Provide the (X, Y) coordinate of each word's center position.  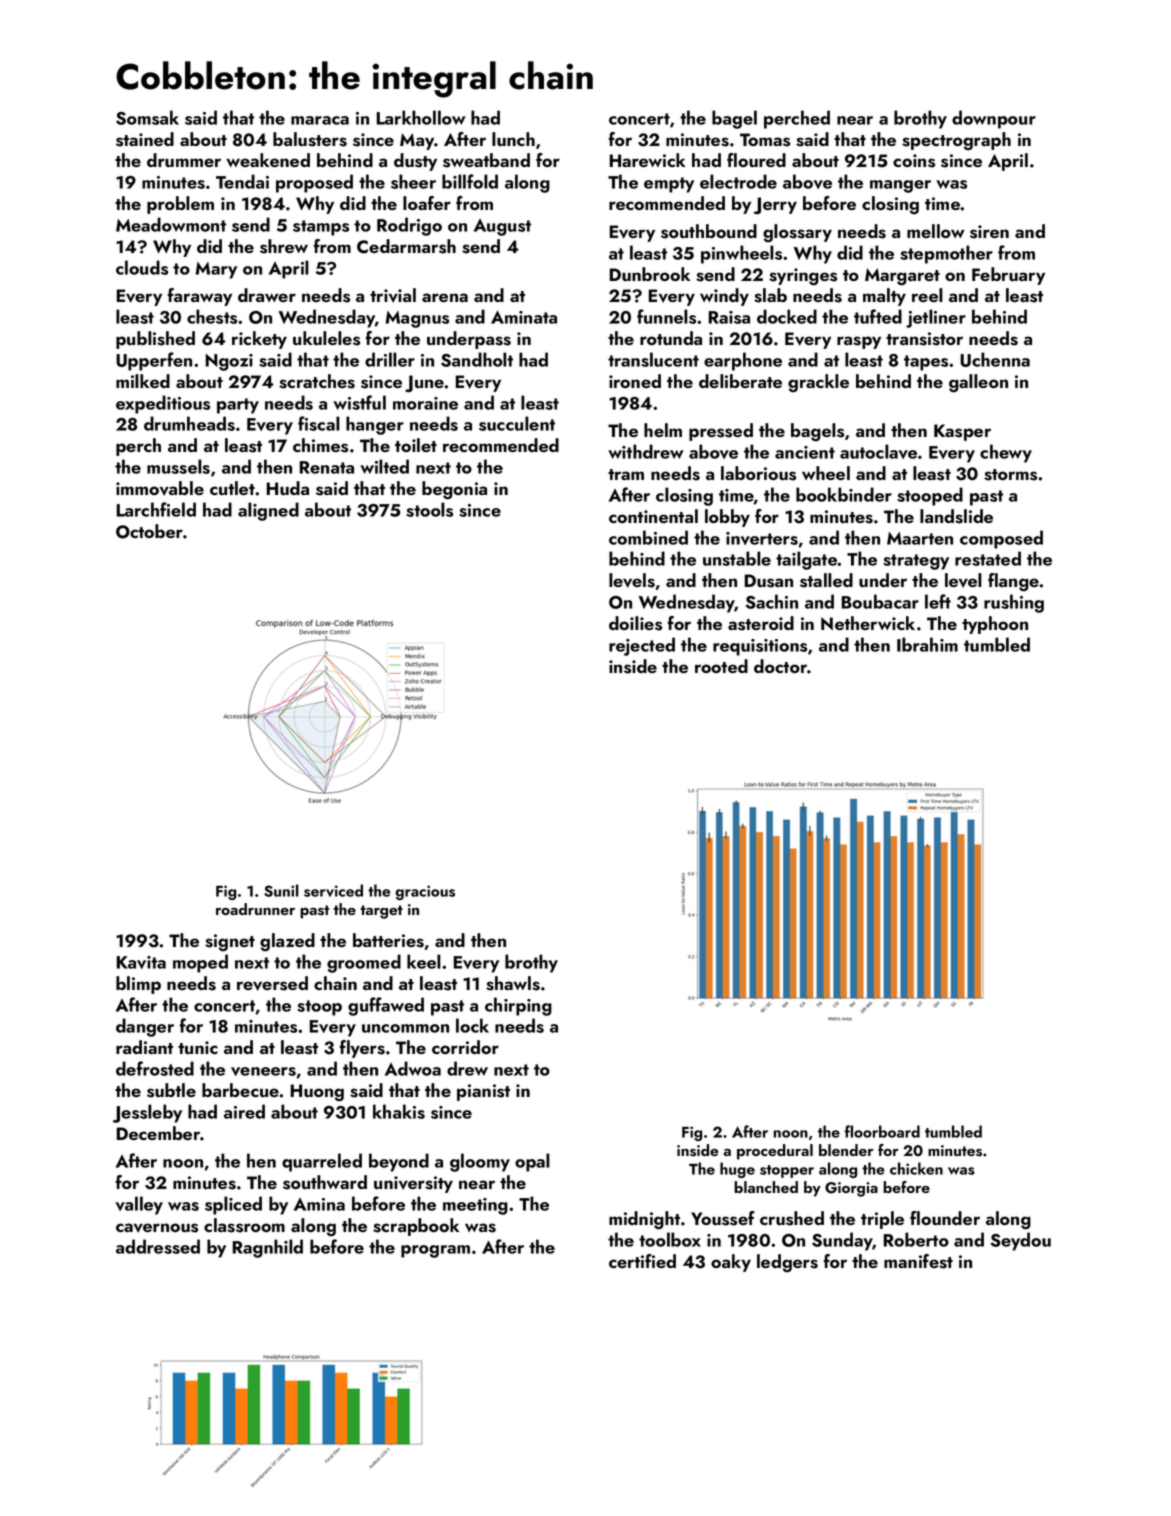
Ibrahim (927, 644)
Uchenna (995, 359)
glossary (797, 233)
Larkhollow (421, 117)
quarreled (322, 1162)
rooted (721, 666)
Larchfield (156, 509)
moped (200, 963)
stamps (321, 228)
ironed (635, 381)
